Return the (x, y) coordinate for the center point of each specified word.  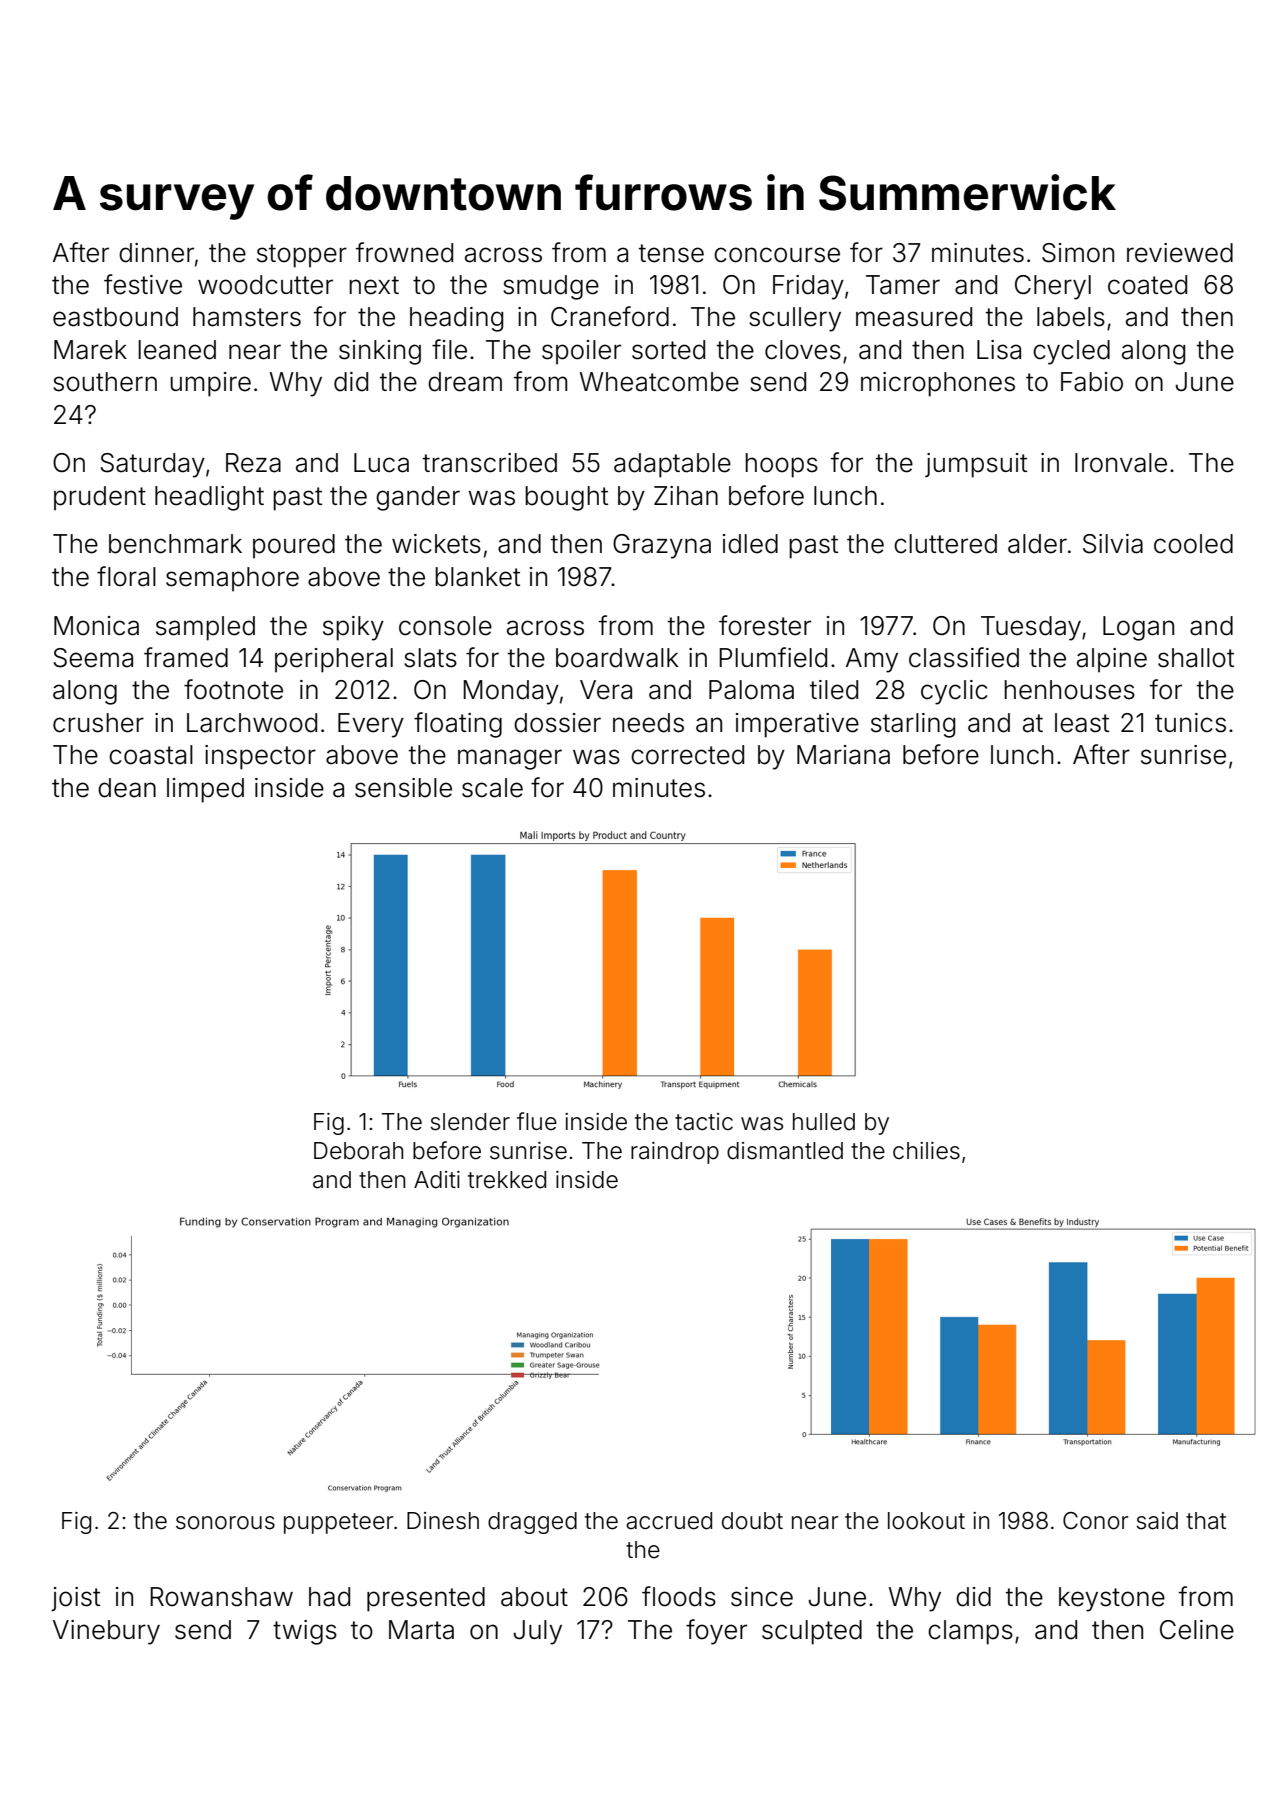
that (1206, 1521)
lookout (926, 1521)
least (1082, 723)
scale (492, 788)
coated (1147, 285)
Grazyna (662, 546)
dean (127, 788)
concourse (777, 255)
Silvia (1113, 544)
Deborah (358, 1151)
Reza (253, 463)
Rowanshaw (221, 1597)
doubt (752, 1521)
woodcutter (265, 285)
